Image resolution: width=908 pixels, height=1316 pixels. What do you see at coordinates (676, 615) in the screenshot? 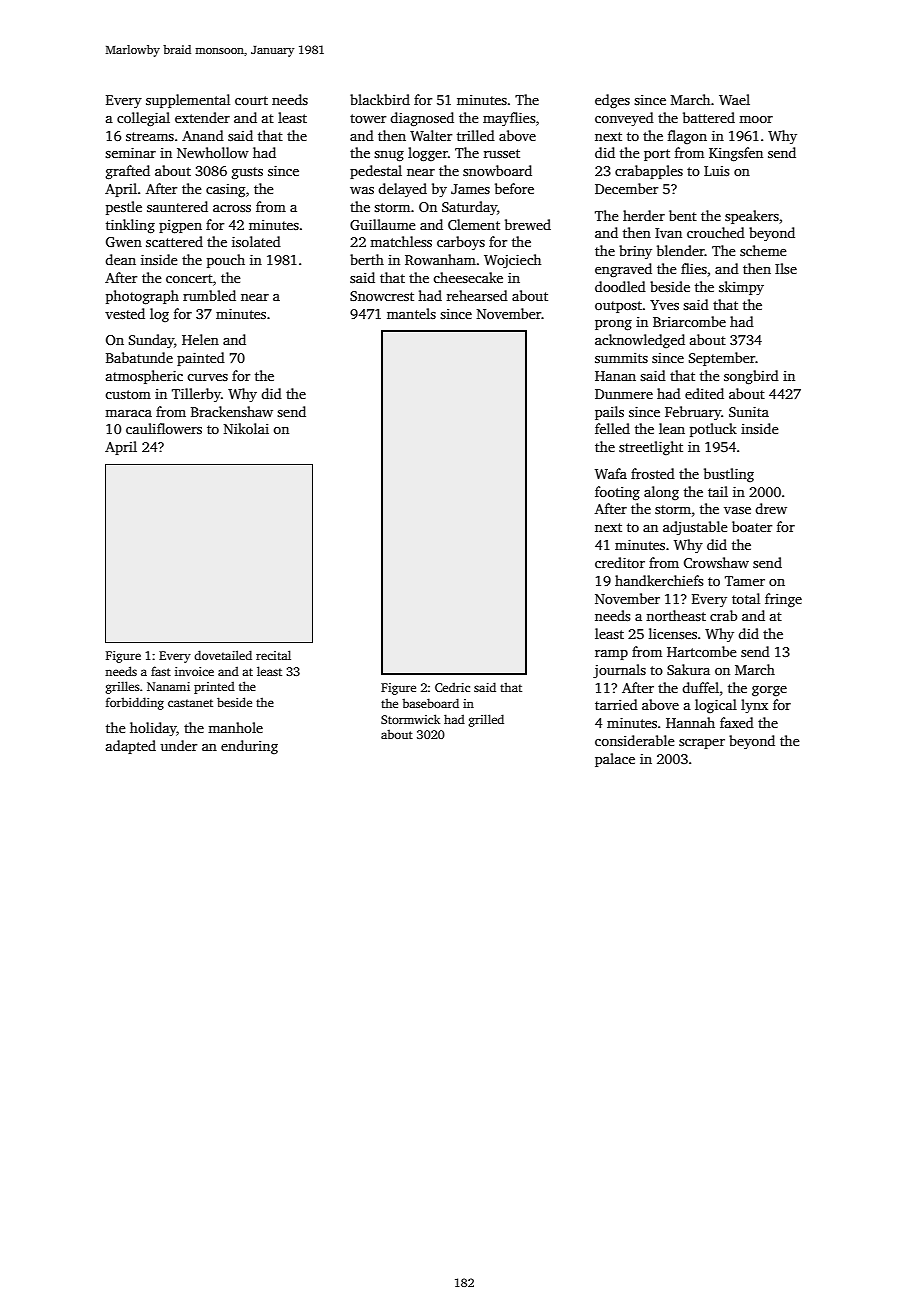
I see `northeast` at bounding box center [676, 615].
